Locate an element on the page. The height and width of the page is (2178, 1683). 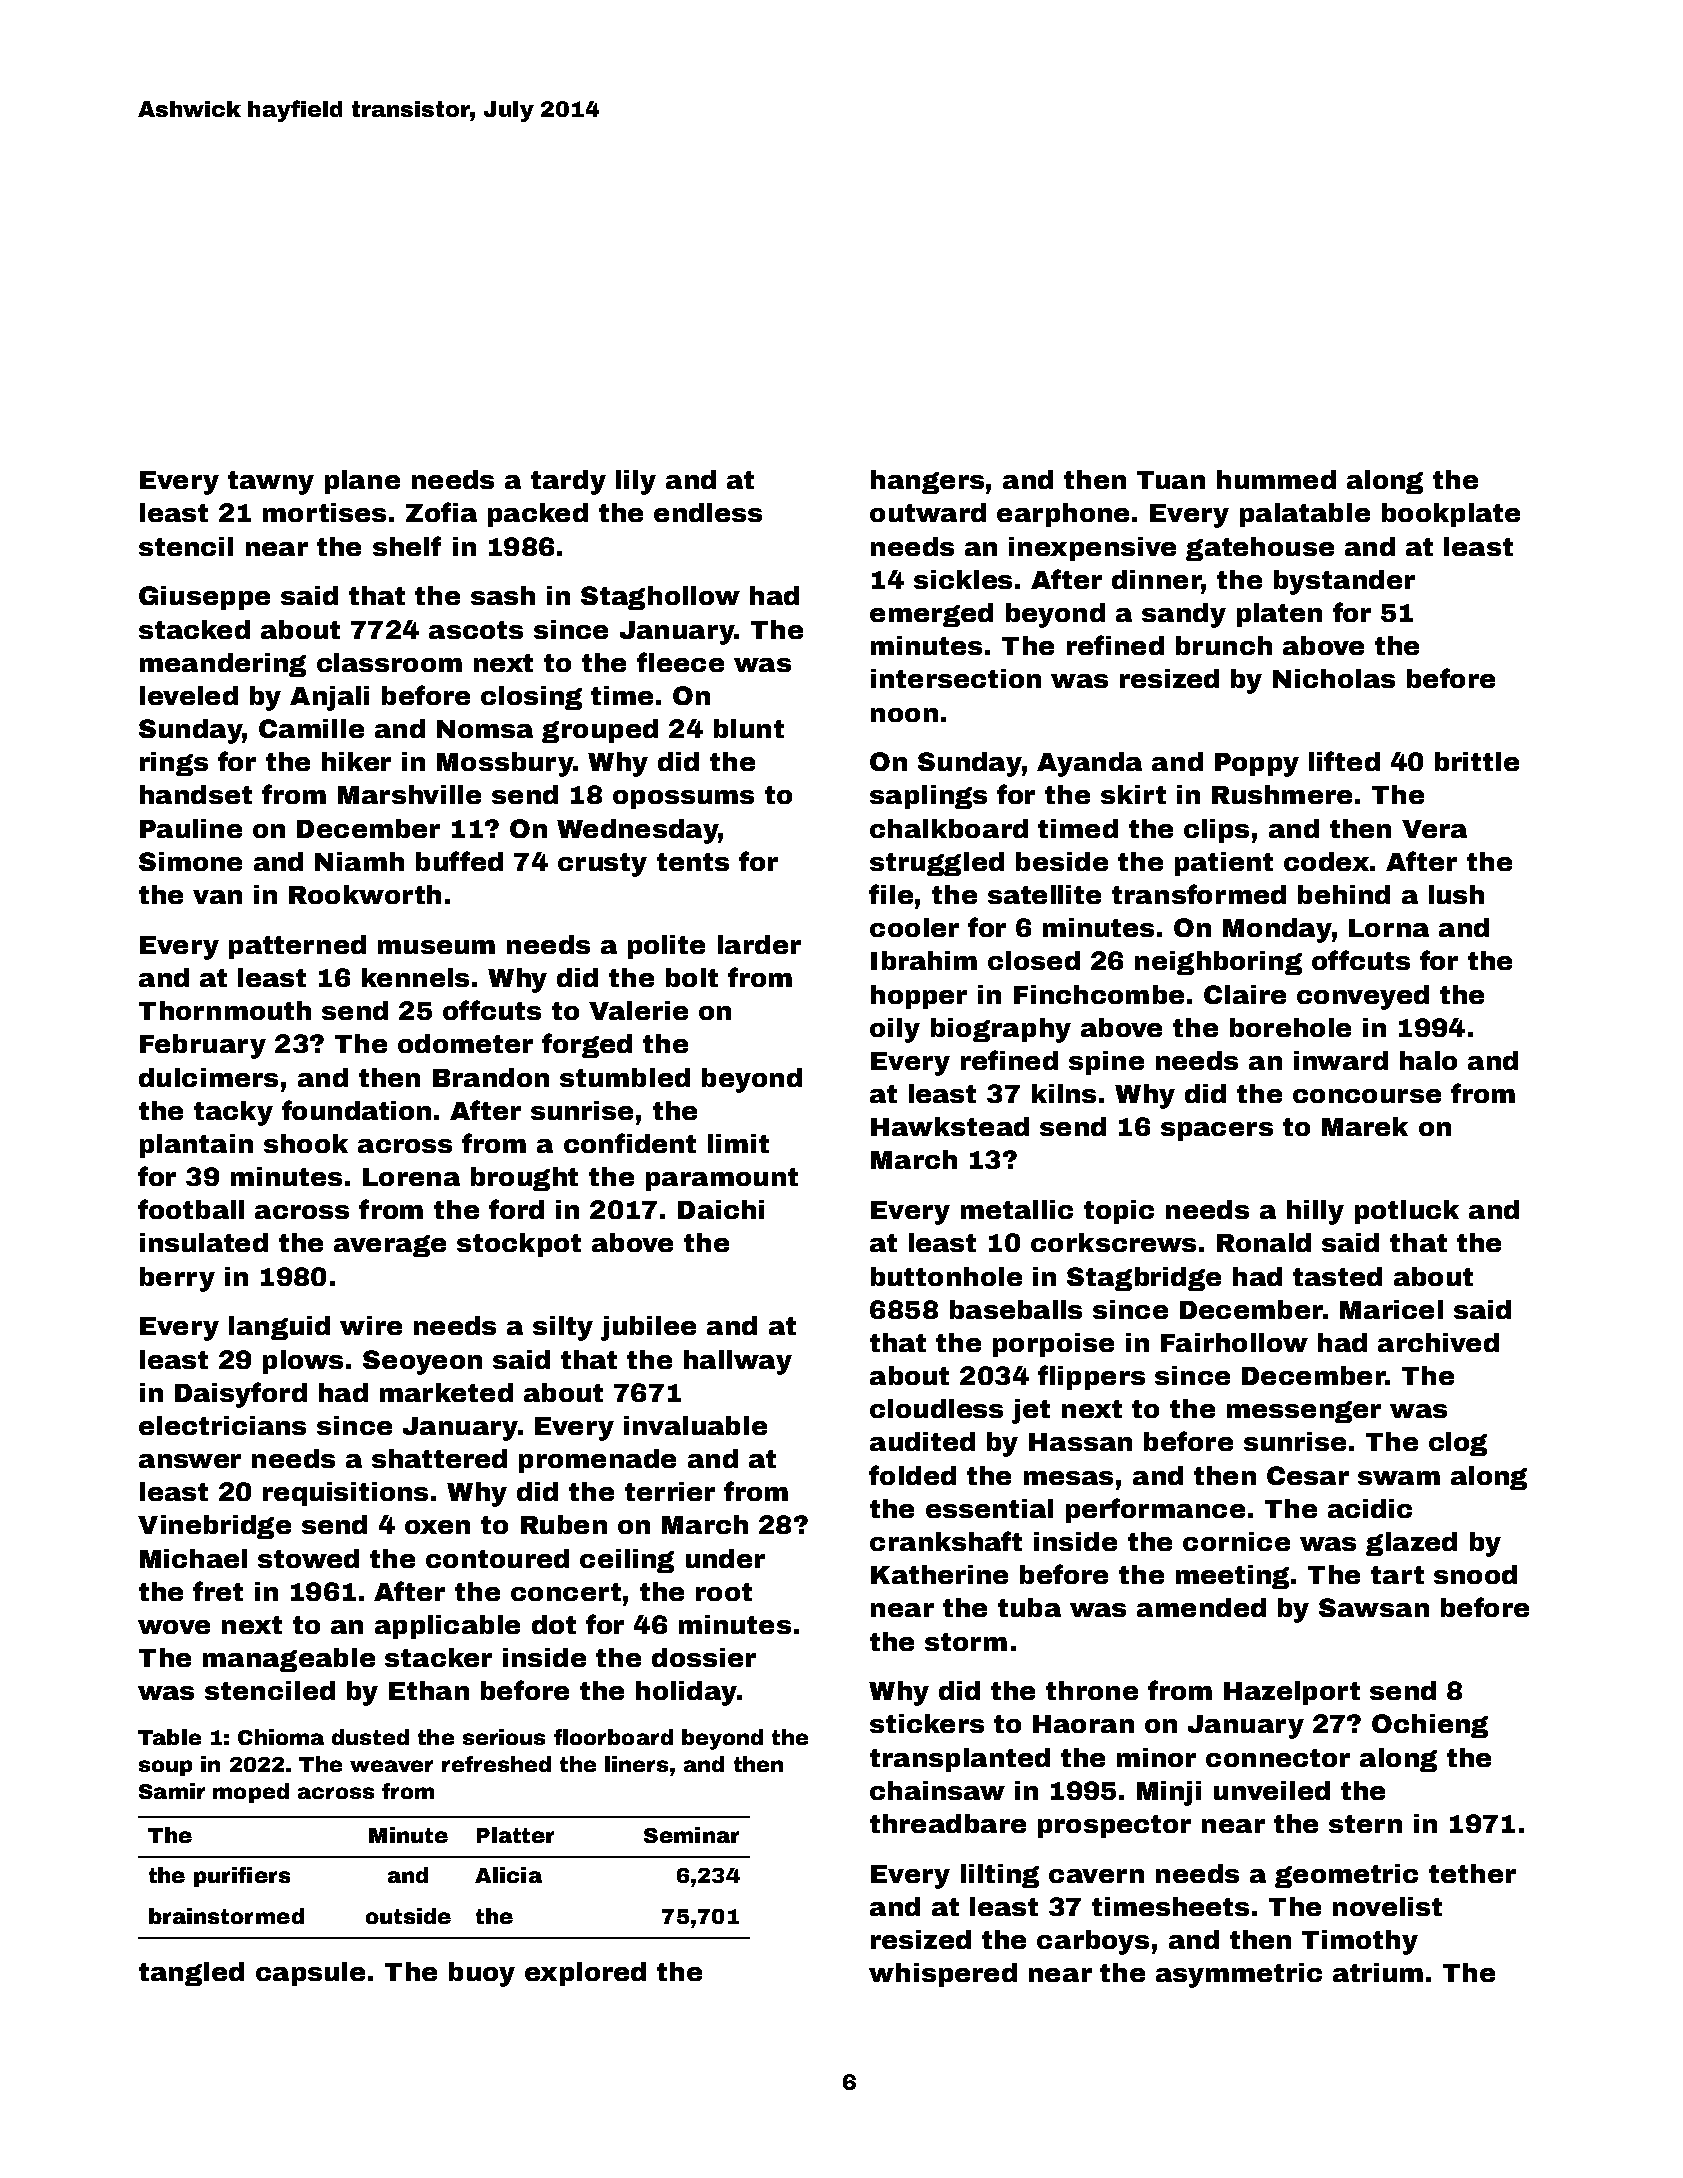
asymmetric is located at coordinates (1239, 1975).
